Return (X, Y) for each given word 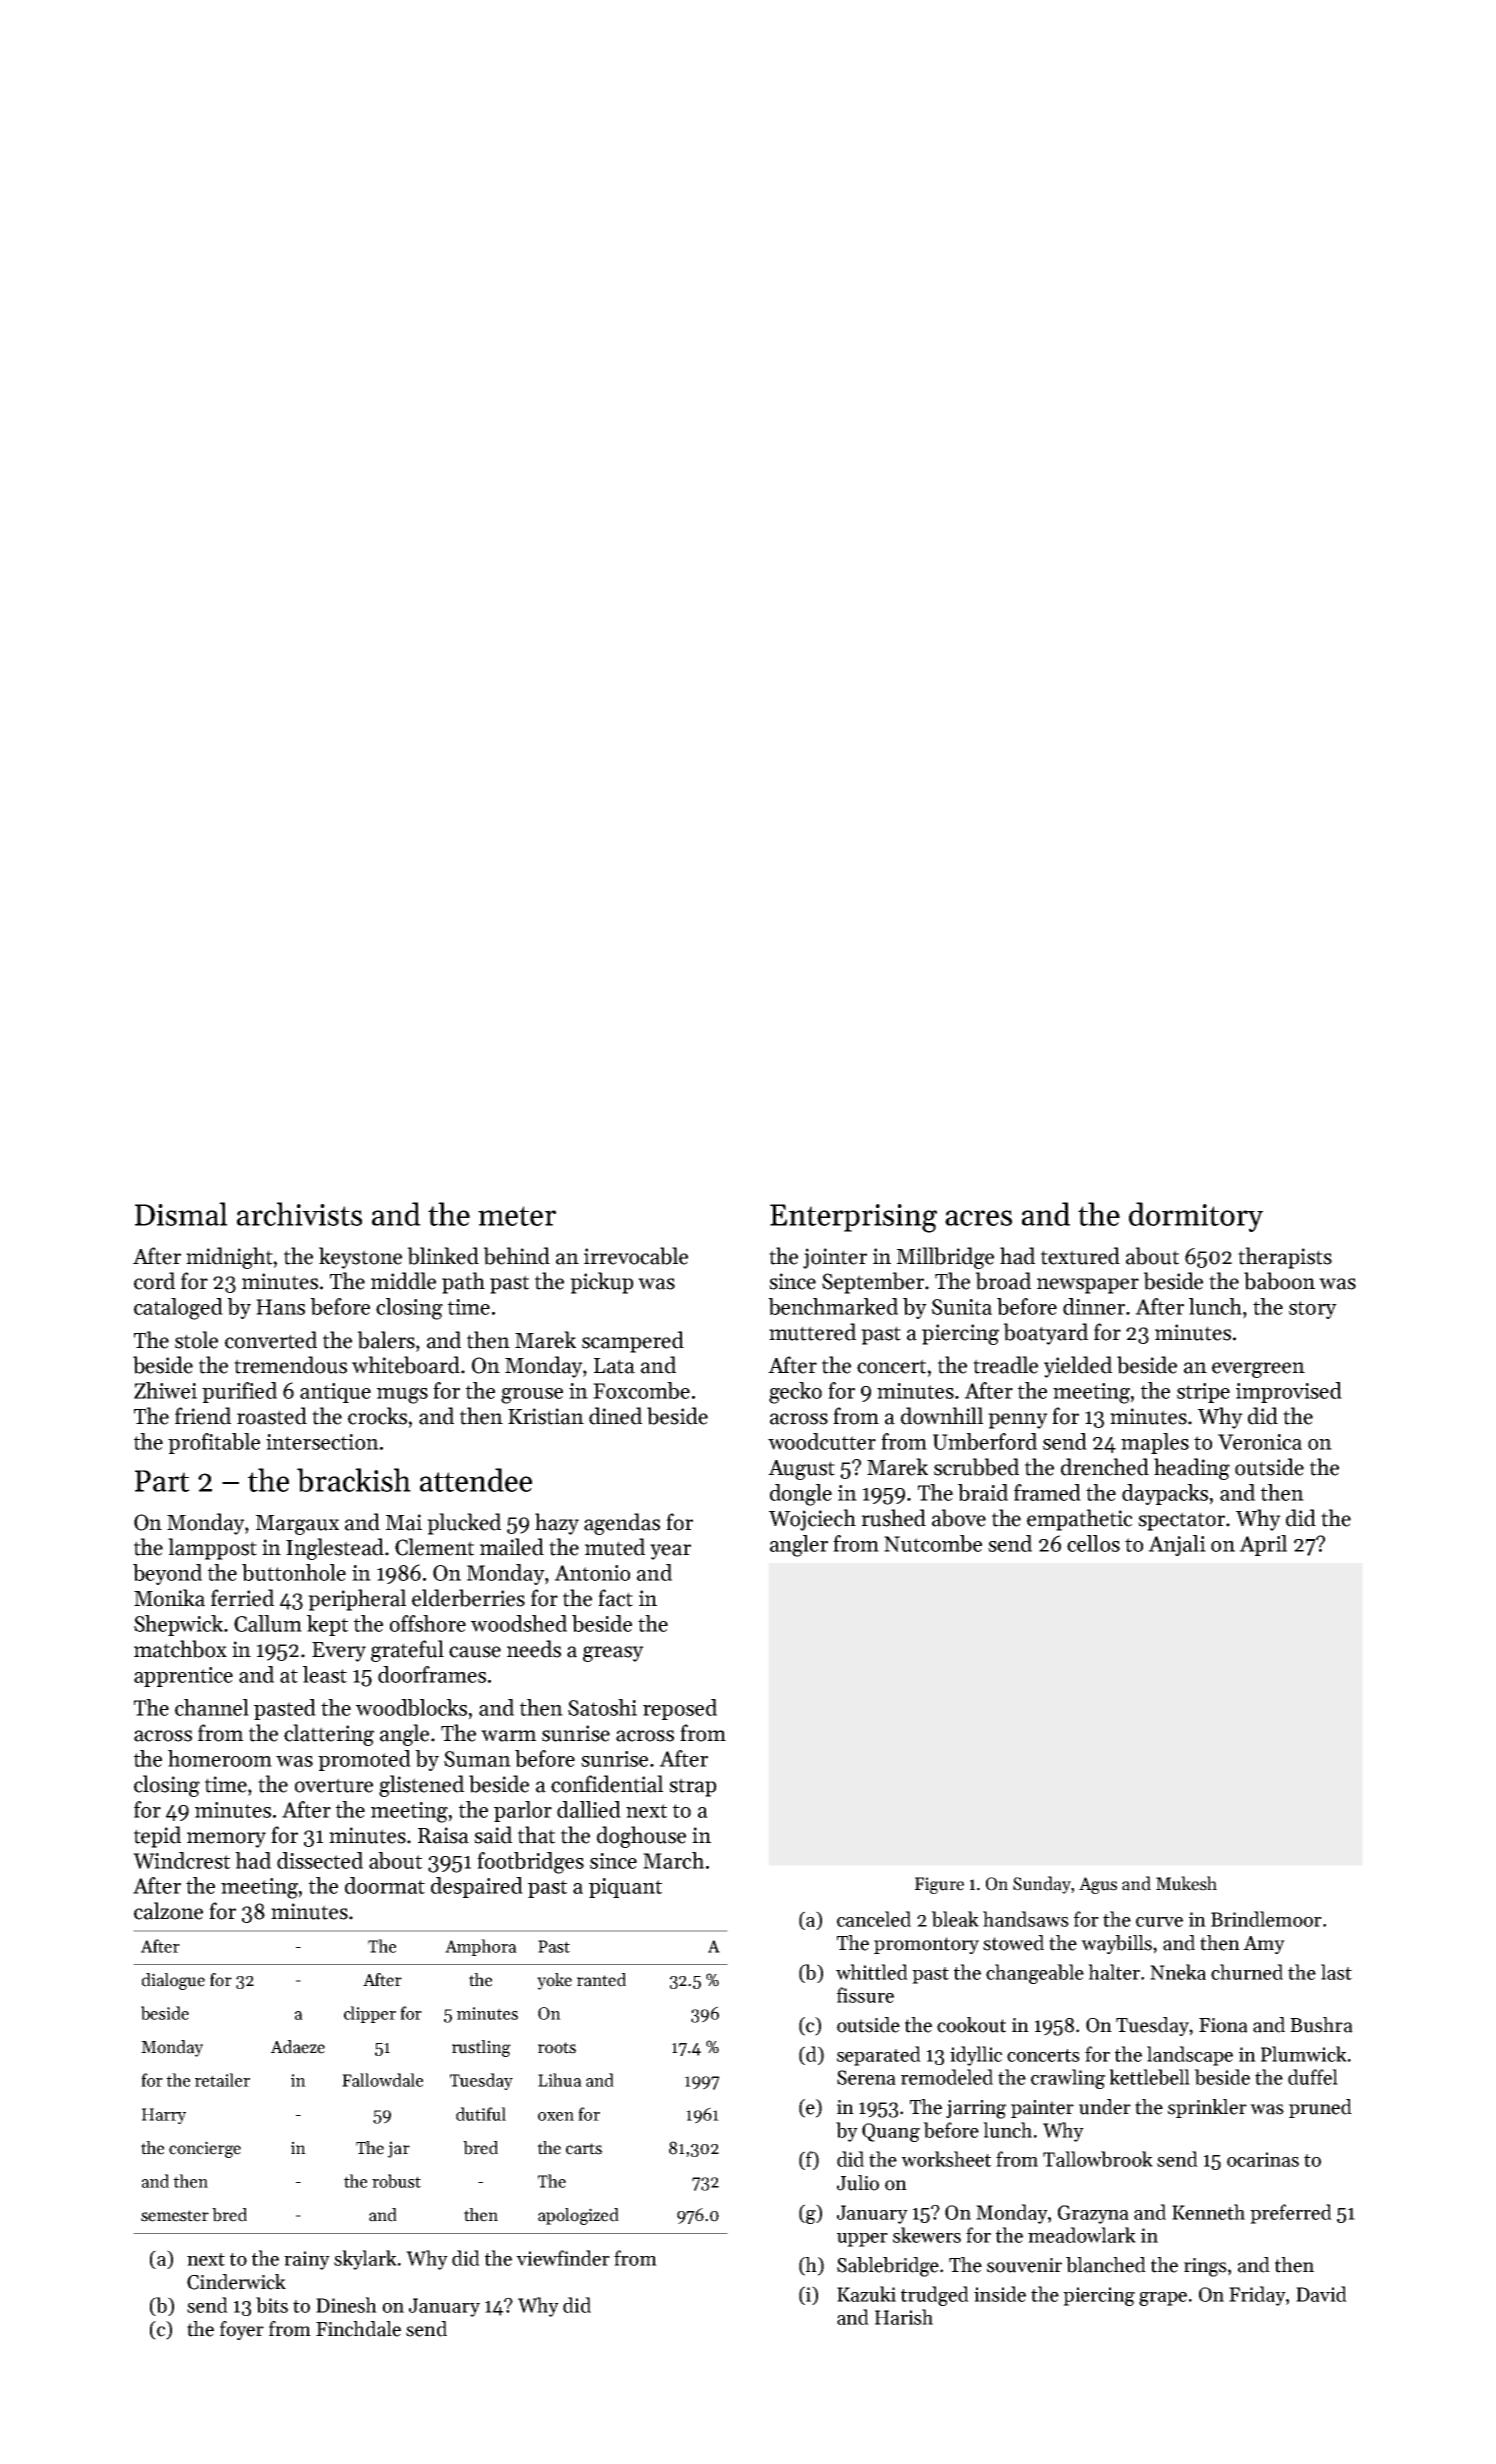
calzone (168, 1911)
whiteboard (406, 1365)
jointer (835, 1258)
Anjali (1177, 1545)
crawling (1068, 2079)
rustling (481, 2048)
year (670, 1552)
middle (403, 1281)
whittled (872, 1972)
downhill (942, 1416)
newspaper (1088, 1286)
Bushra (1321, 2025)
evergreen (1258, 1370)
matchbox (180, 1649)
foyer (242, 2330)
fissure (865, 1995)
